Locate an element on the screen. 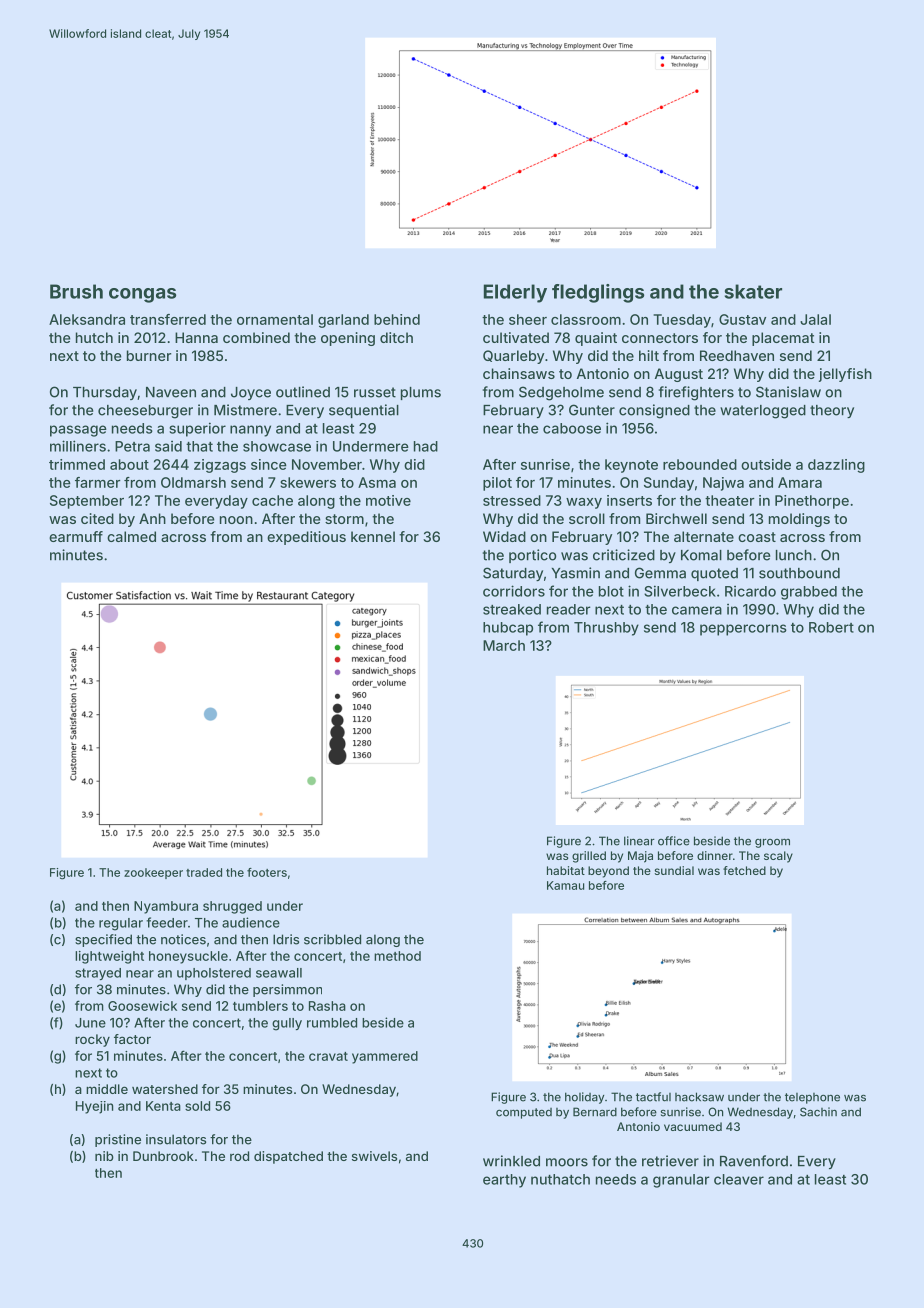 This screenshot has height=1308, width=924. Sachin is located at coordinates (818, 1112).
